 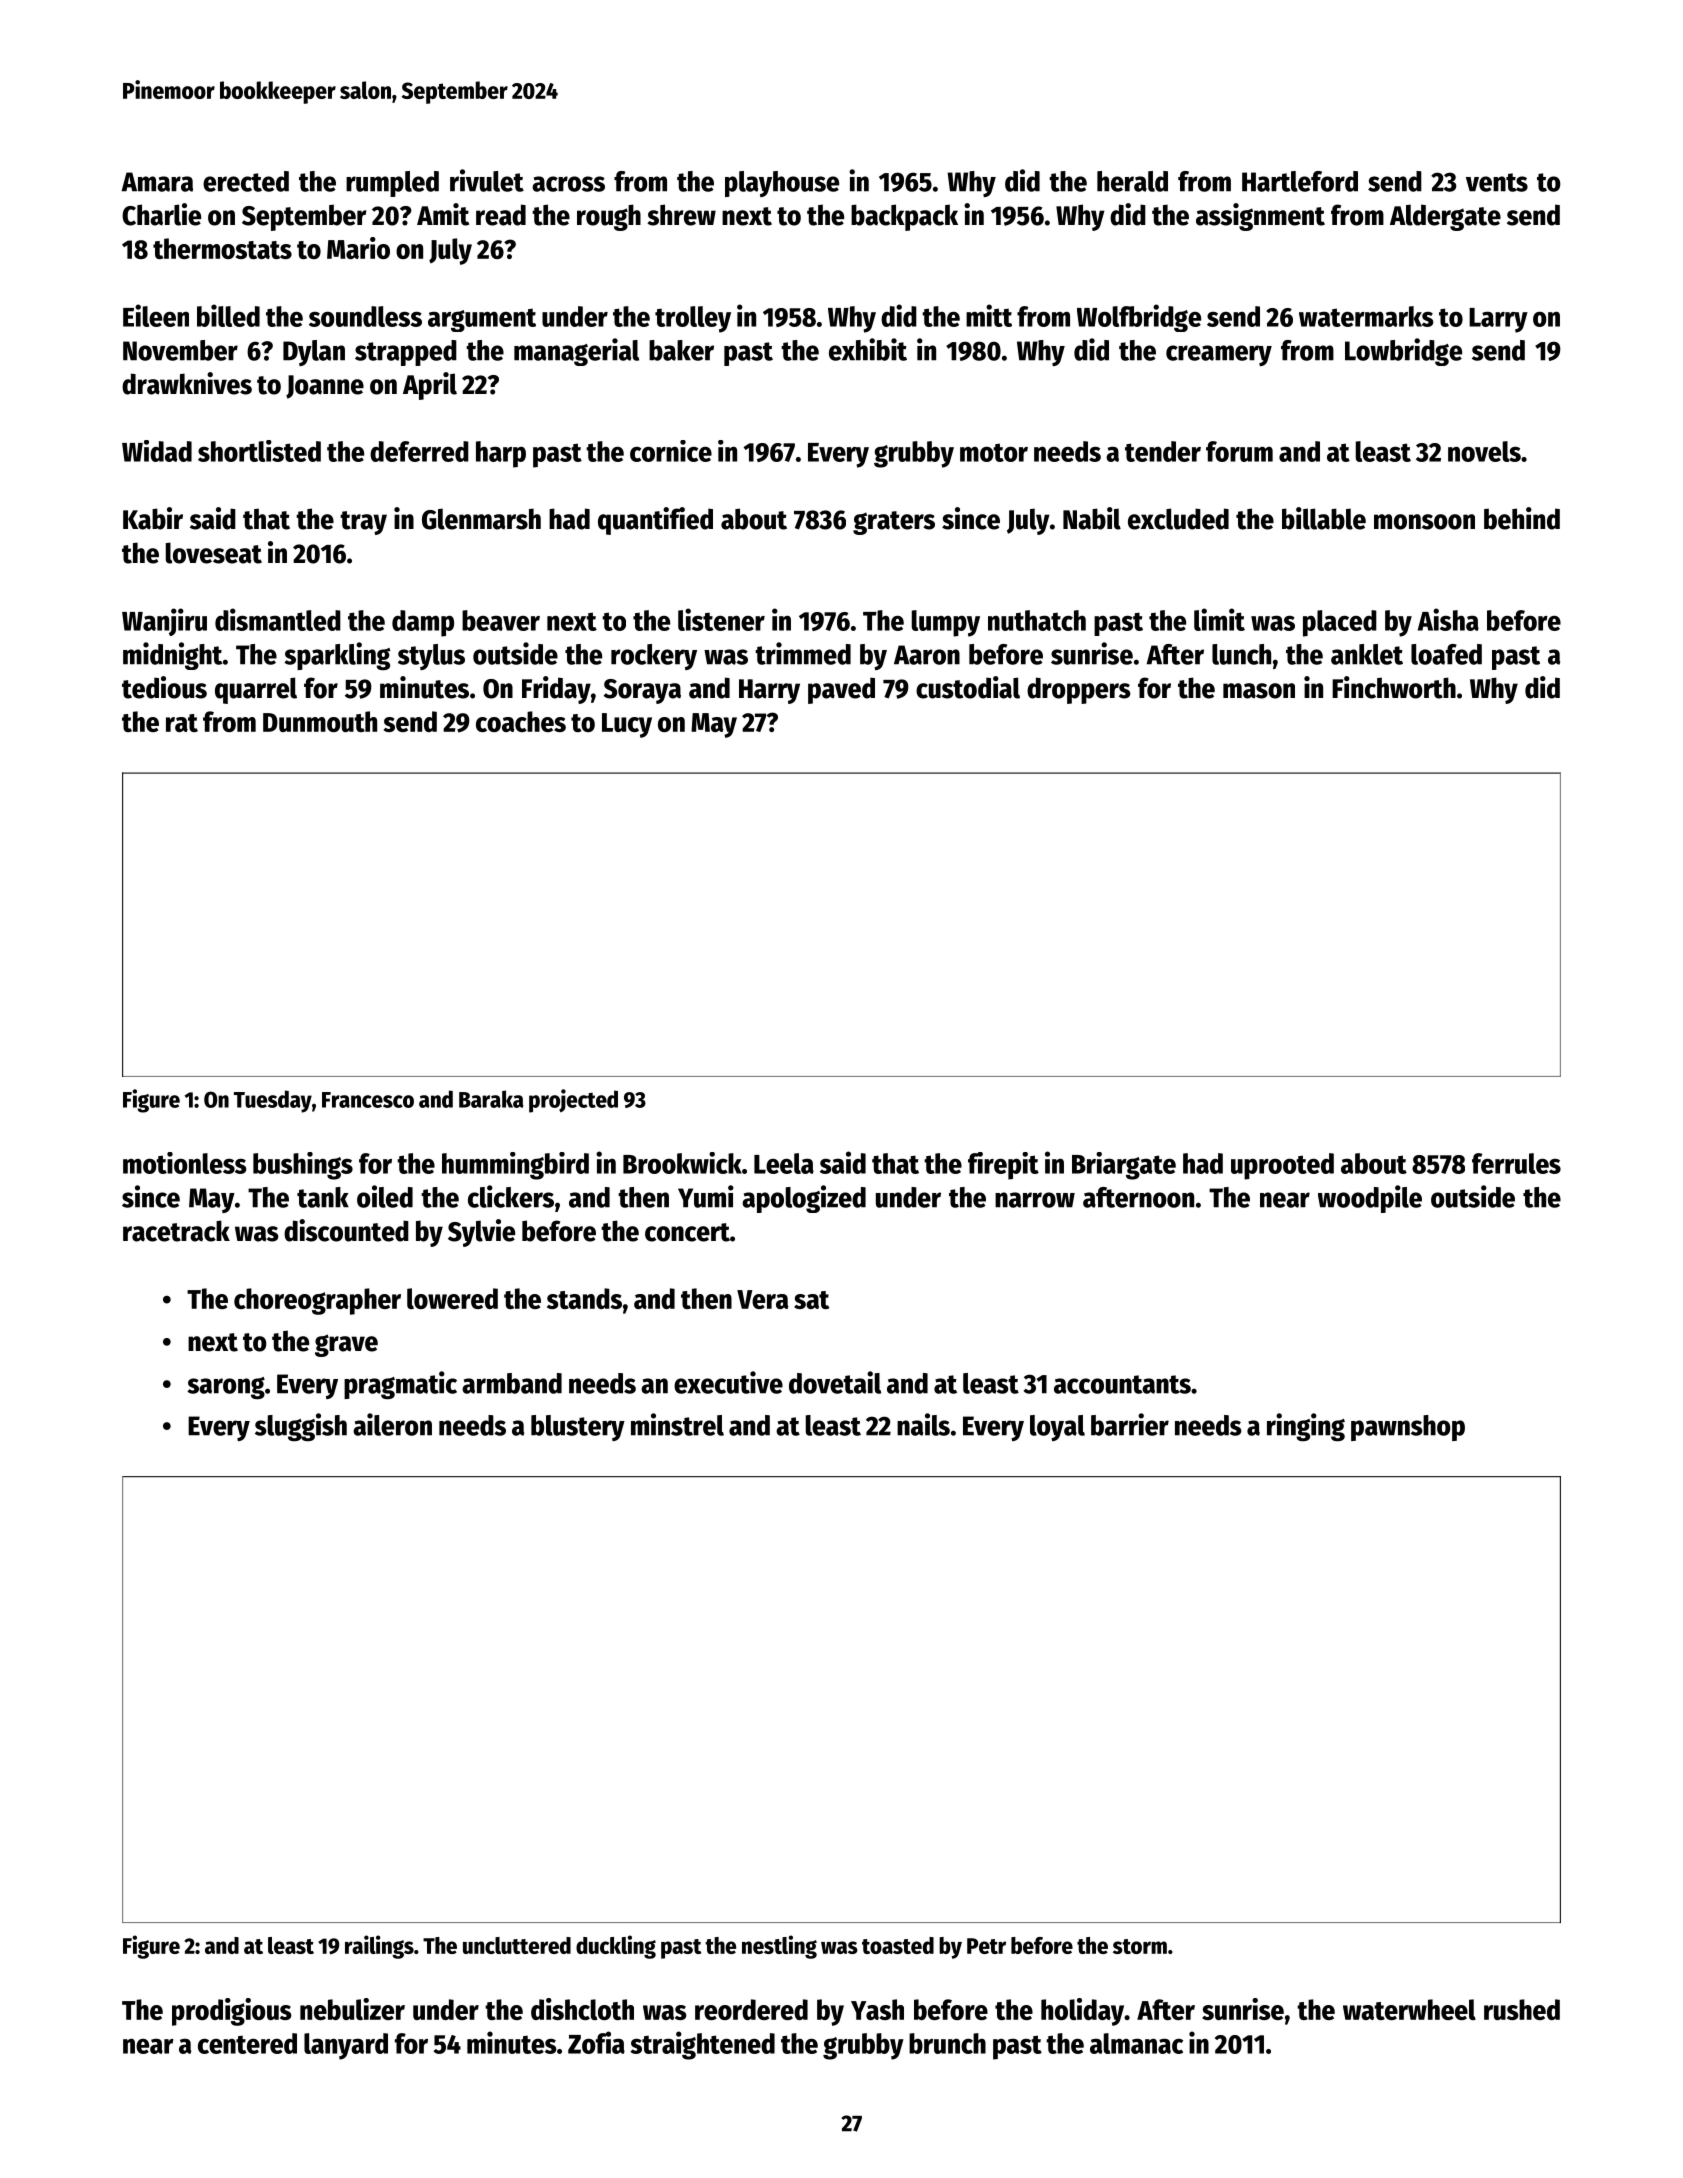 I want to click on bushings, so click(x=303, y=1166).
